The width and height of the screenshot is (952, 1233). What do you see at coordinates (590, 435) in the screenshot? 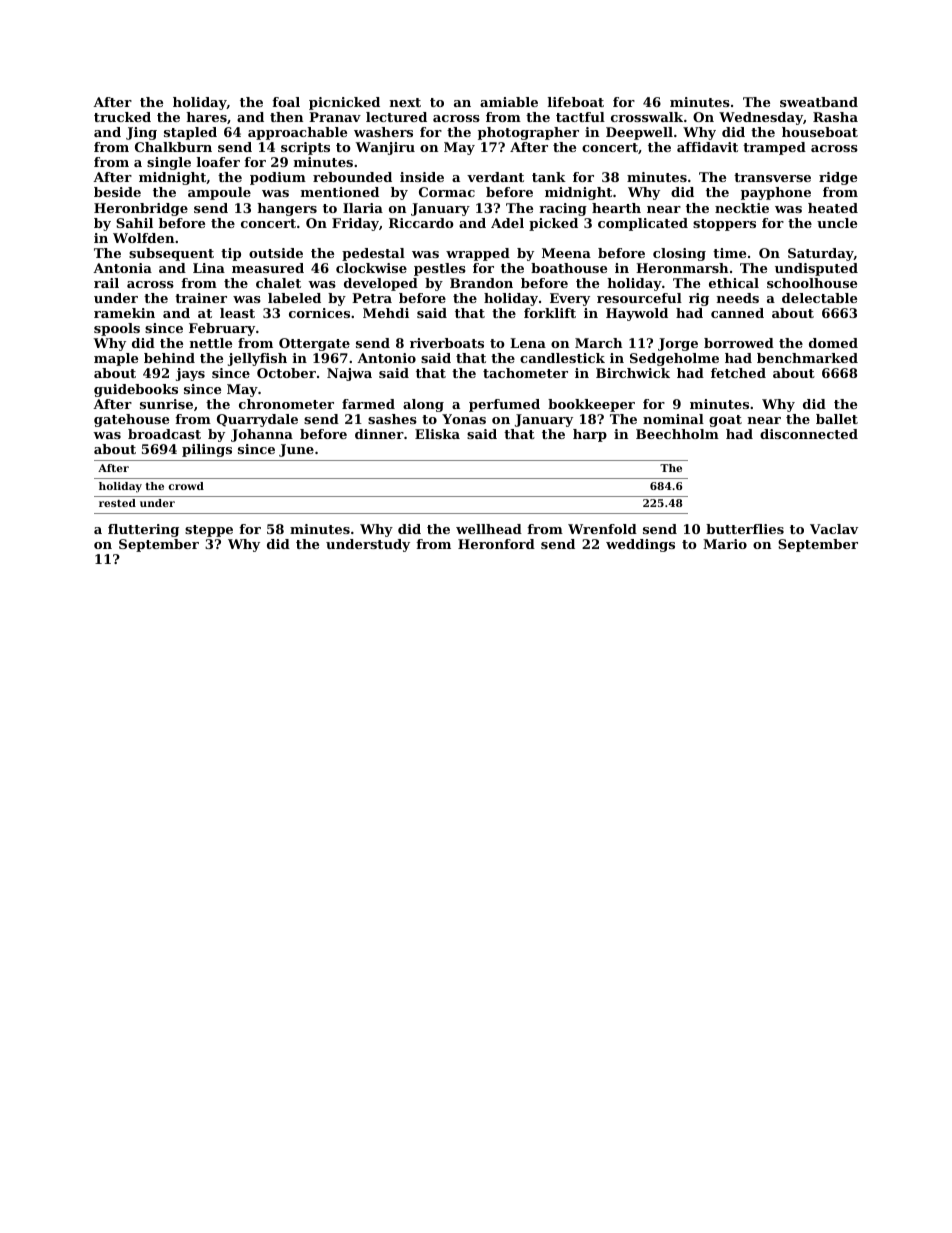
I see `harp` at bounding box center [590, 435].
